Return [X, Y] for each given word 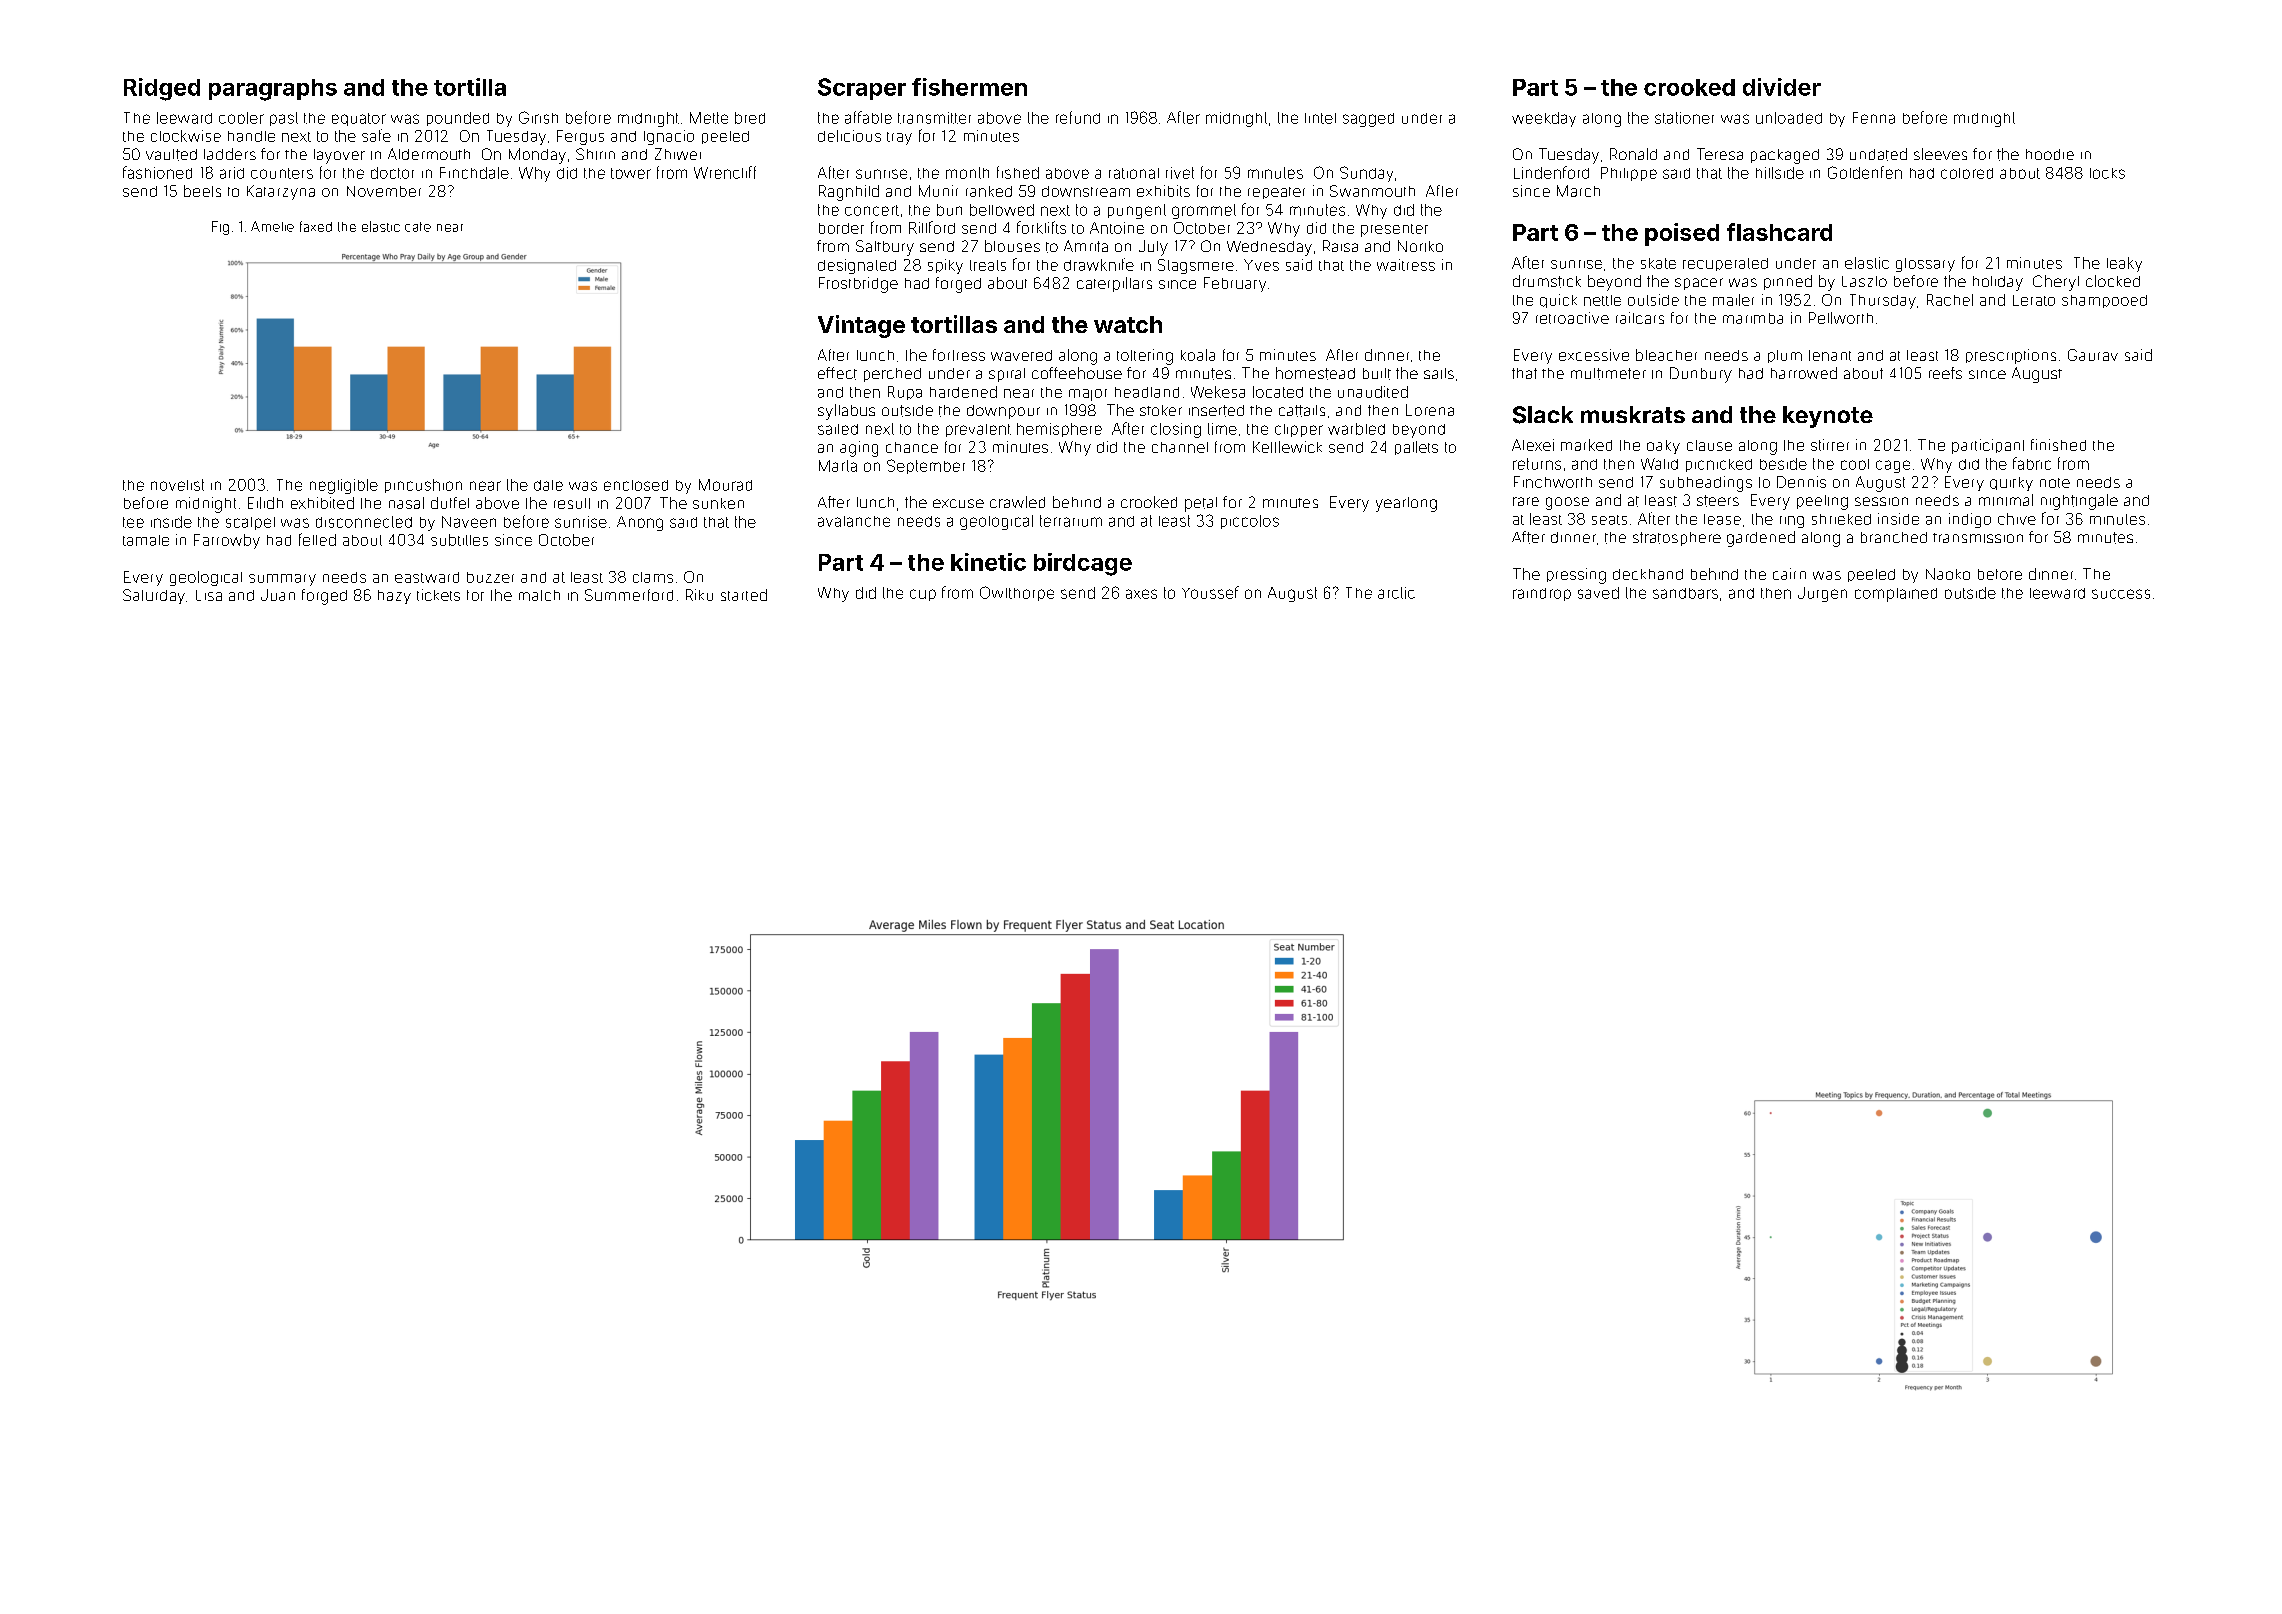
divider [1782, 87]
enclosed [636, 485]
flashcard [1779, 232]
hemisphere [1059, 430]
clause [1709, 445]
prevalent [978, 430]
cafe [418, 227]
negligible [344, 486]
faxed [316, 226]
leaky [2124, 264]
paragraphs [273, 90]
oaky [1663, 447]
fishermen [969, 87]
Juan [278, 595]
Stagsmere [1196, 266]
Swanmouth [1372, 191]
